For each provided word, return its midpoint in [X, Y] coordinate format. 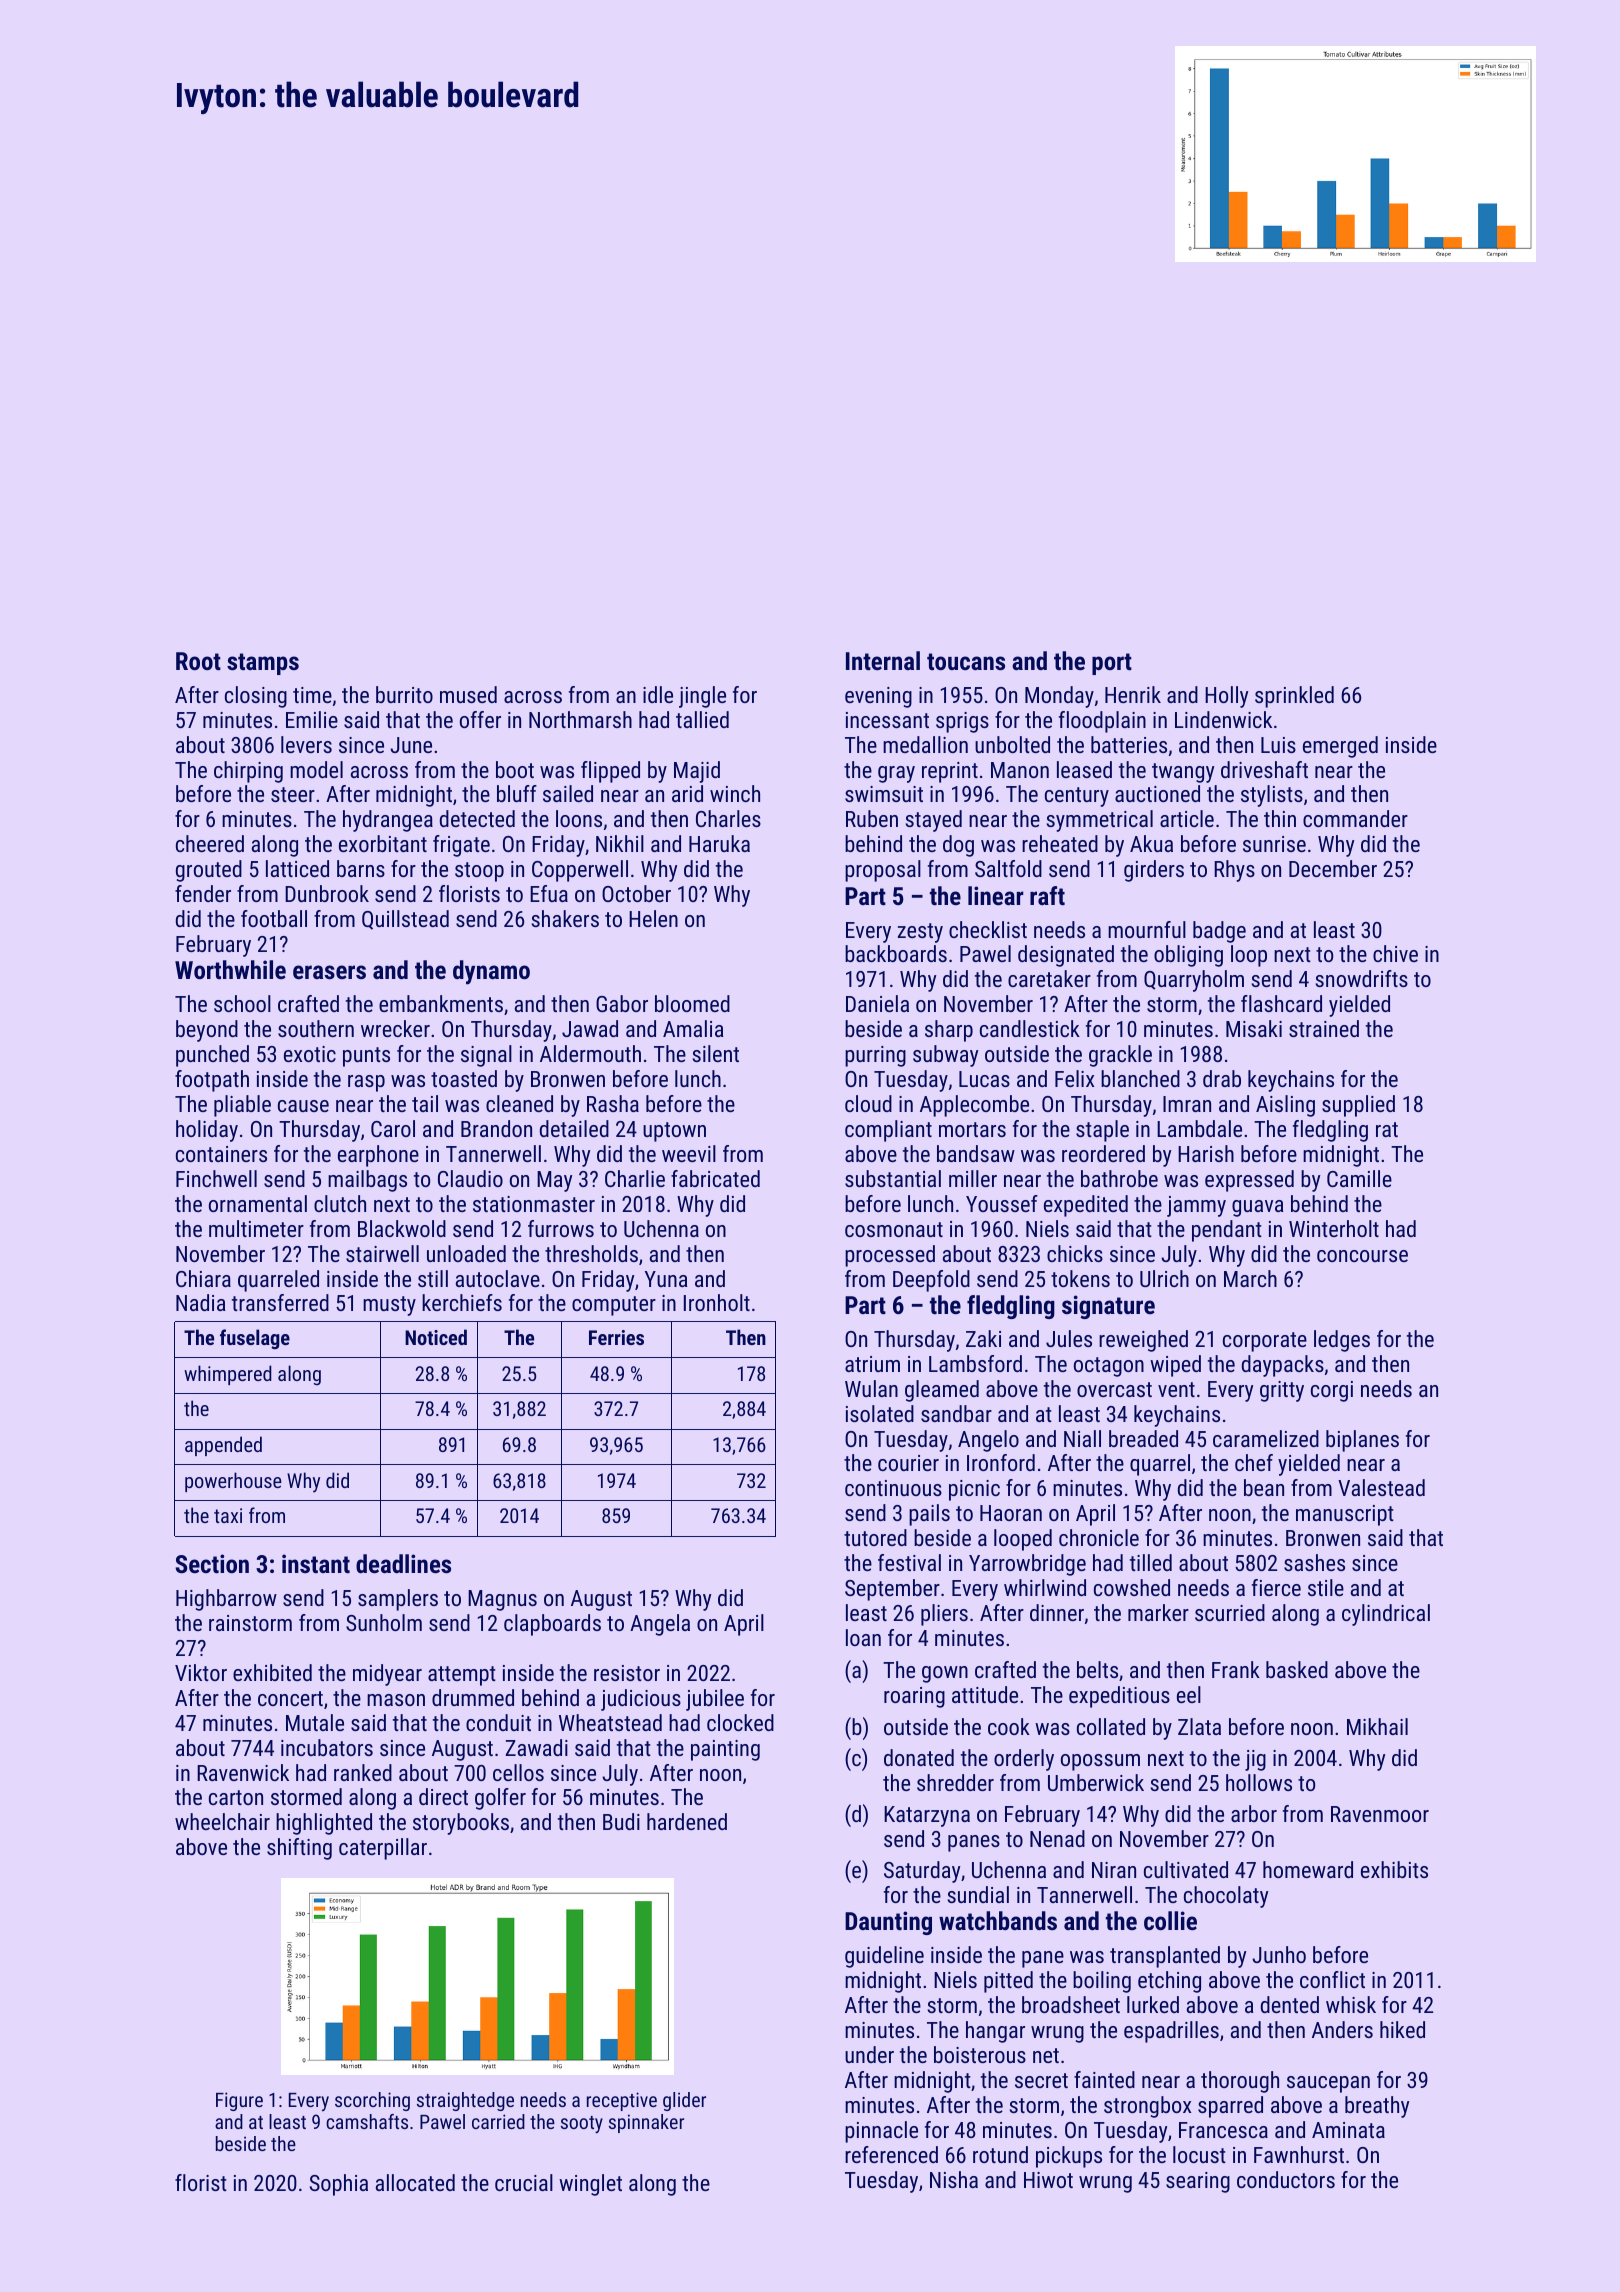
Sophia [339, 2185]
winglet [590, 2185]
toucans [966, 661]
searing [1198, 2182]
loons [579, 818]
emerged [1340, 747]
